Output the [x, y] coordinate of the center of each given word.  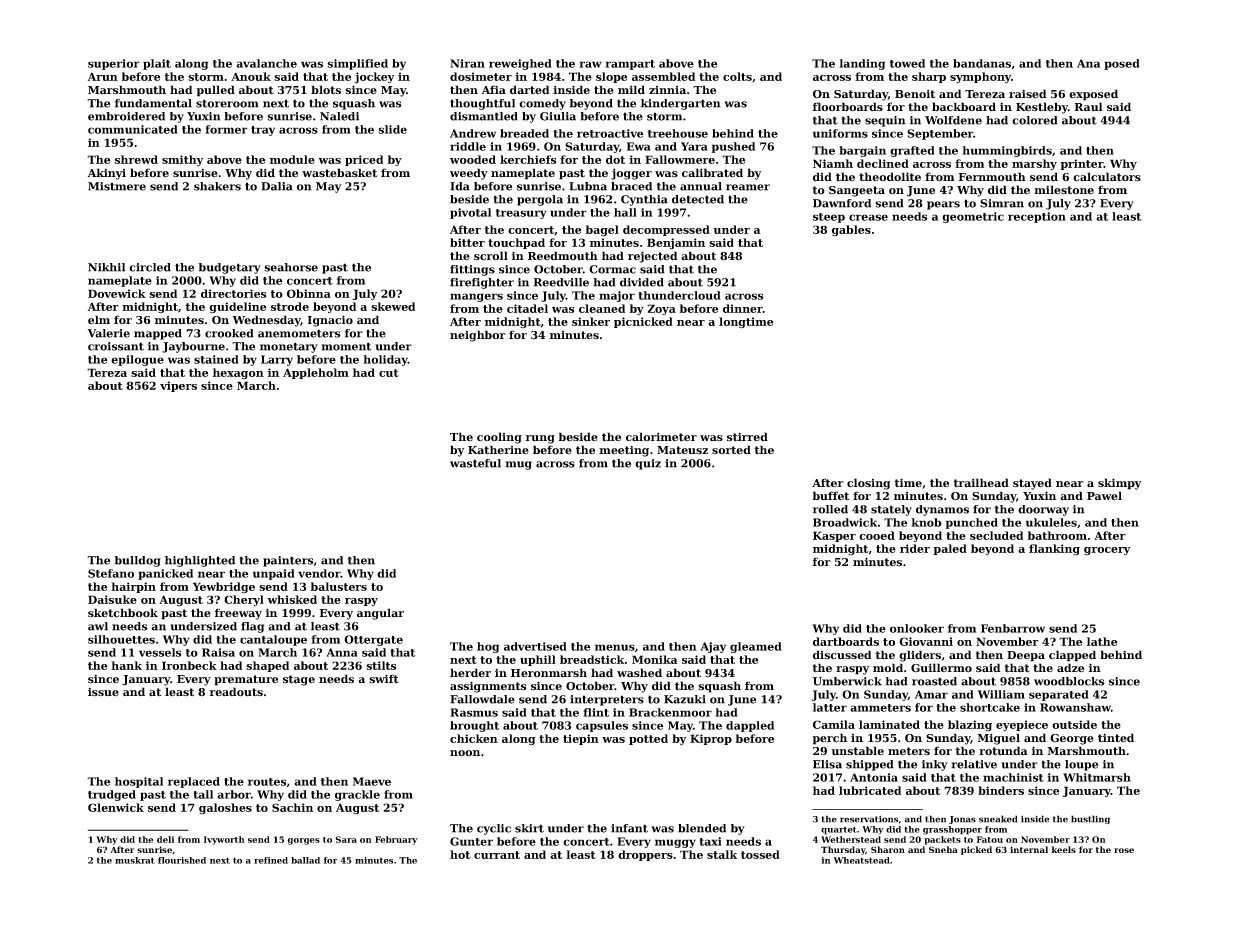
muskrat [135, 860]
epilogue [137, 360]
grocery [1107, 551]
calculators [1107, 177]
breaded [524, 133]
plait [157, 64]
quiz [648, 464]
